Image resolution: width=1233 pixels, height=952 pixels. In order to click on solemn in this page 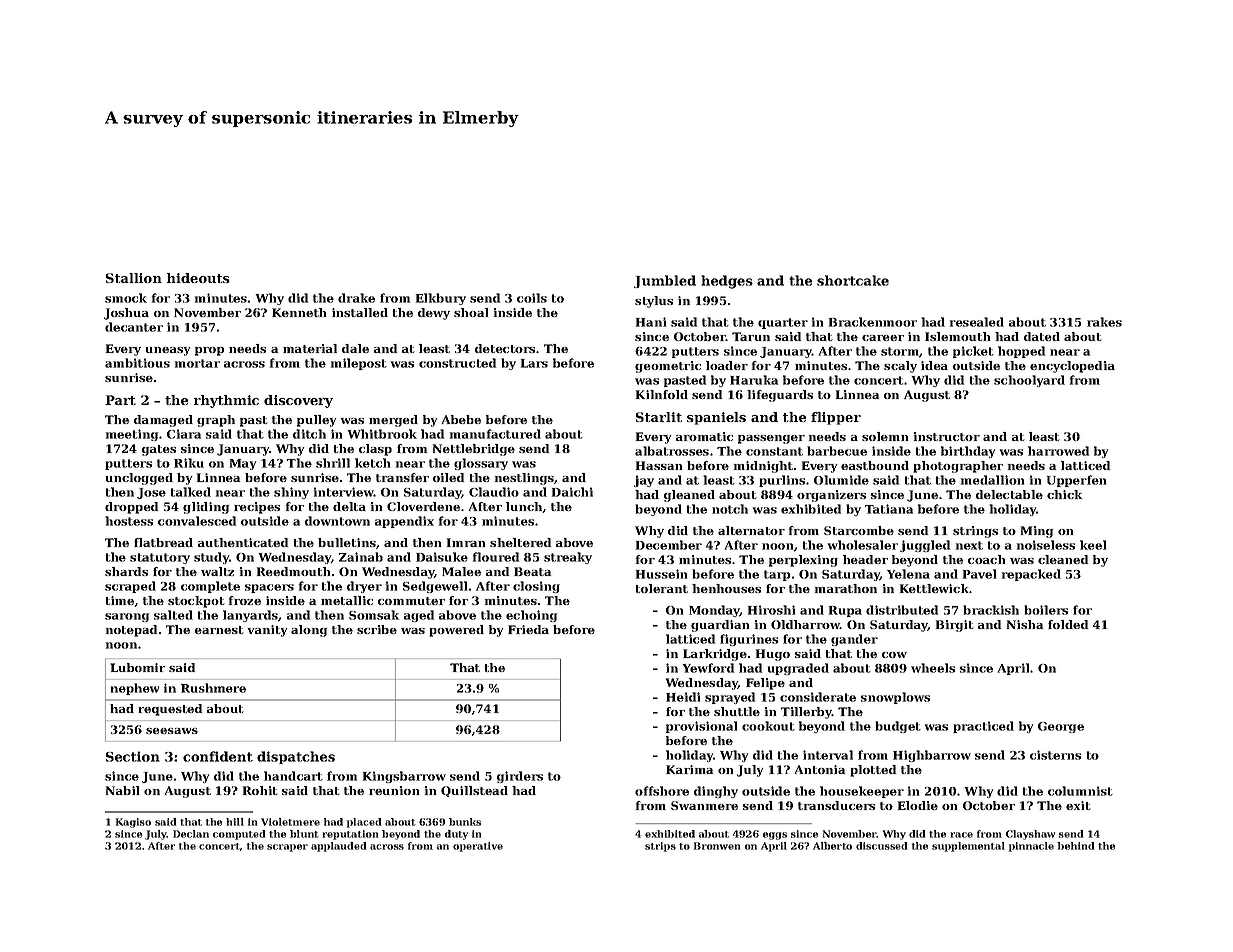, I will do `click(885, 436)`.
